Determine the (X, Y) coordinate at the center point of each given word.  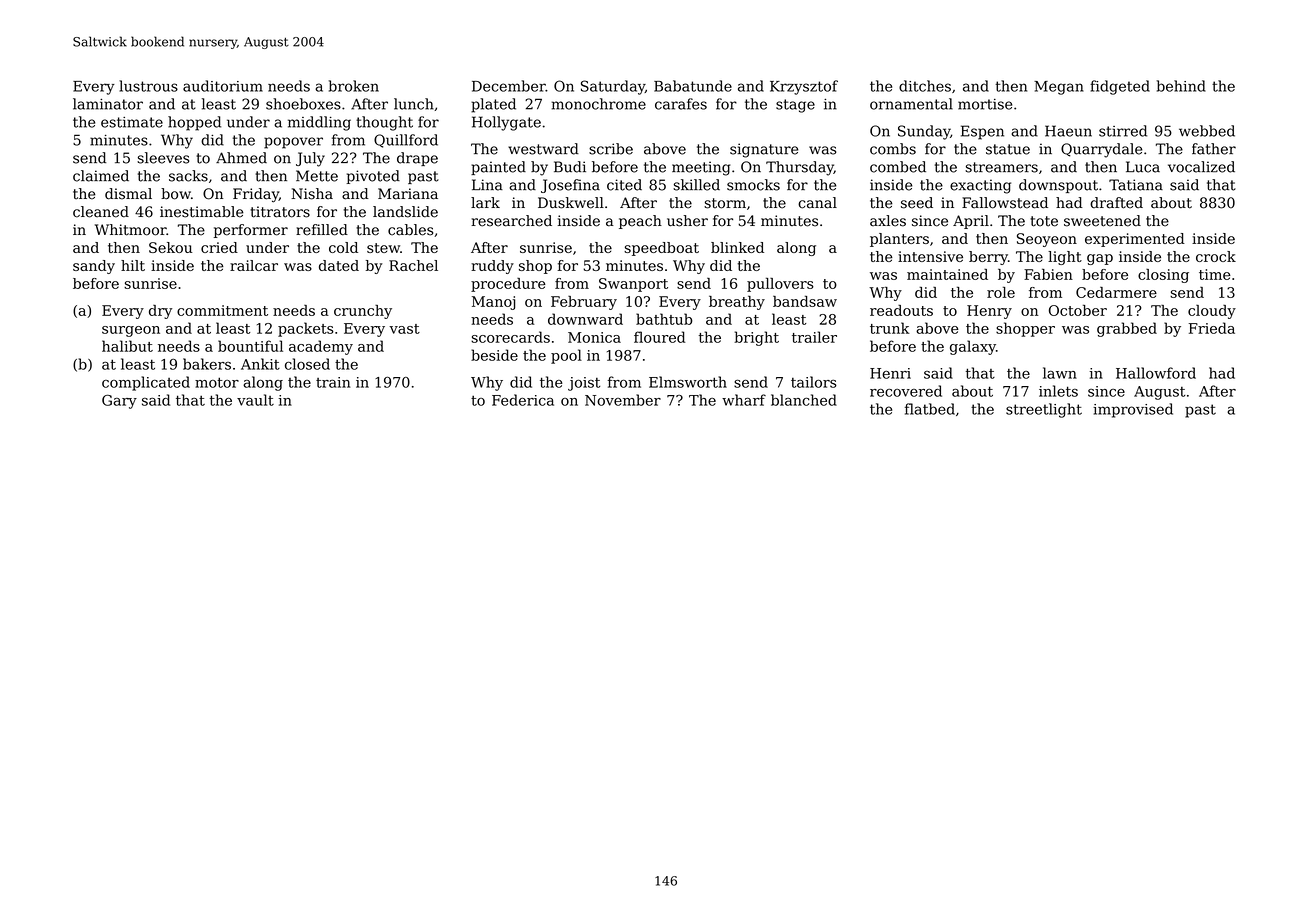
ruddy (492, 267)
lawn (1060, 373)
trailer (814, 337)
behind (1181, 86)
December (509, 86)
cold (343, 247)
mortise (985, 104)
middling (319, 123)
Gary (119, 402)
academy (321, 347)
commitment (222, 310)
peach (640, 222)
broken (354, 86)
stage (795, 106)
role (1001, 292)
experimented (1135, 240)
